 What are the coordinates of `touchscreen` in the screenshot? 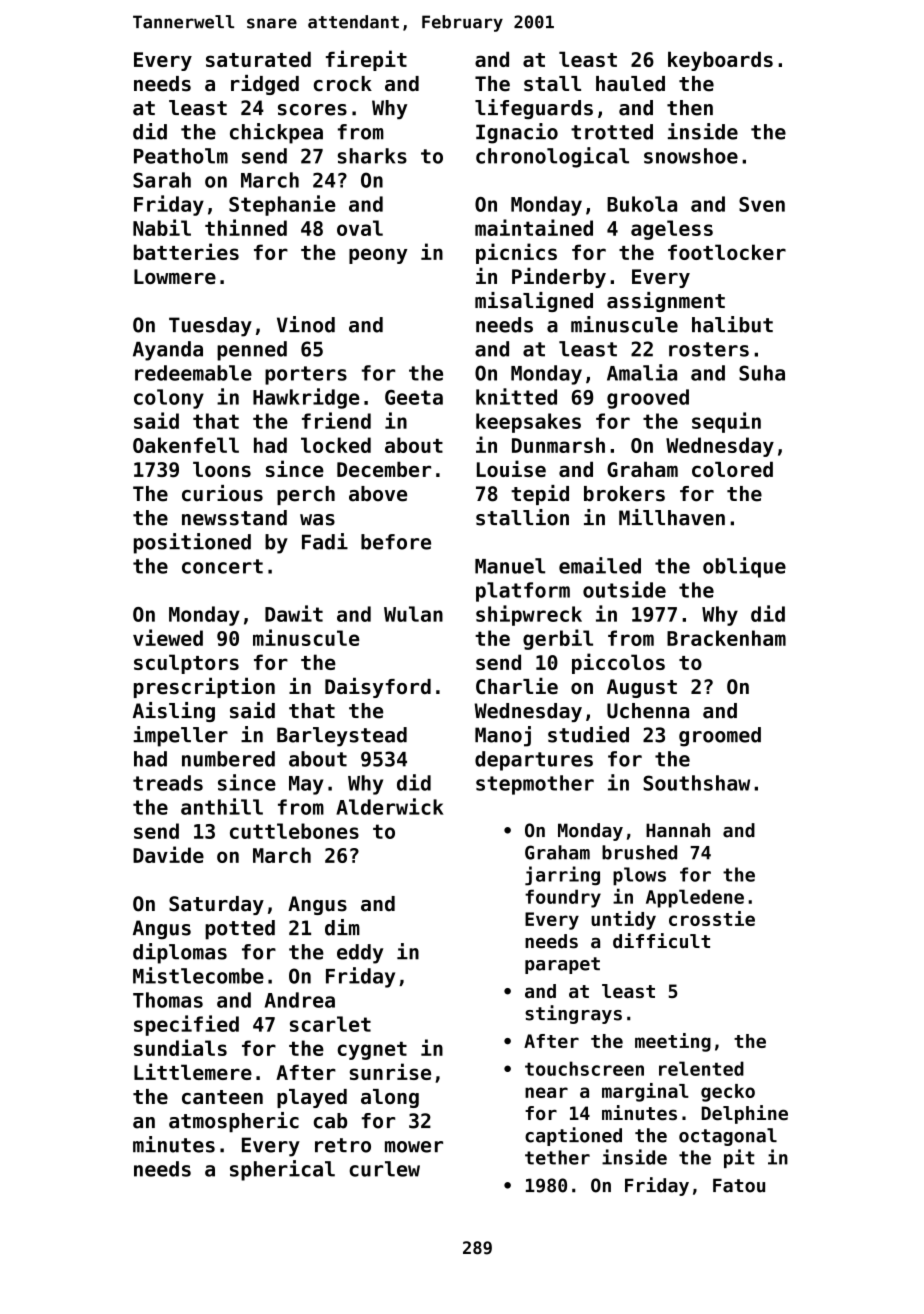 It's located at (584, 1068).
